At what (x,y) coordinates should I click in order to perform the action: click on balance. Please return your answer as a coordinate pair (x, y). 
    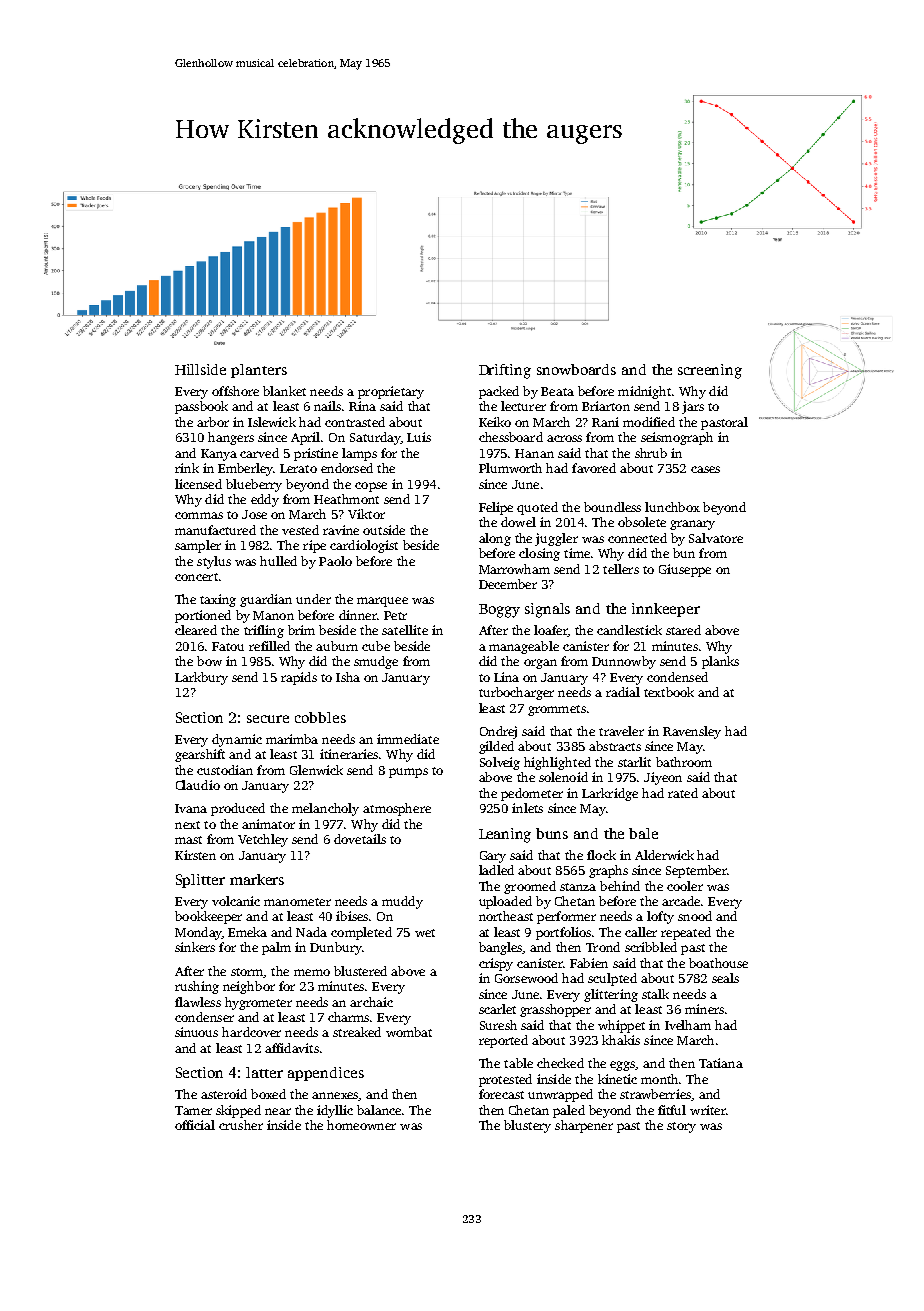
    Looking at the image, I should click on (379, 1110).
